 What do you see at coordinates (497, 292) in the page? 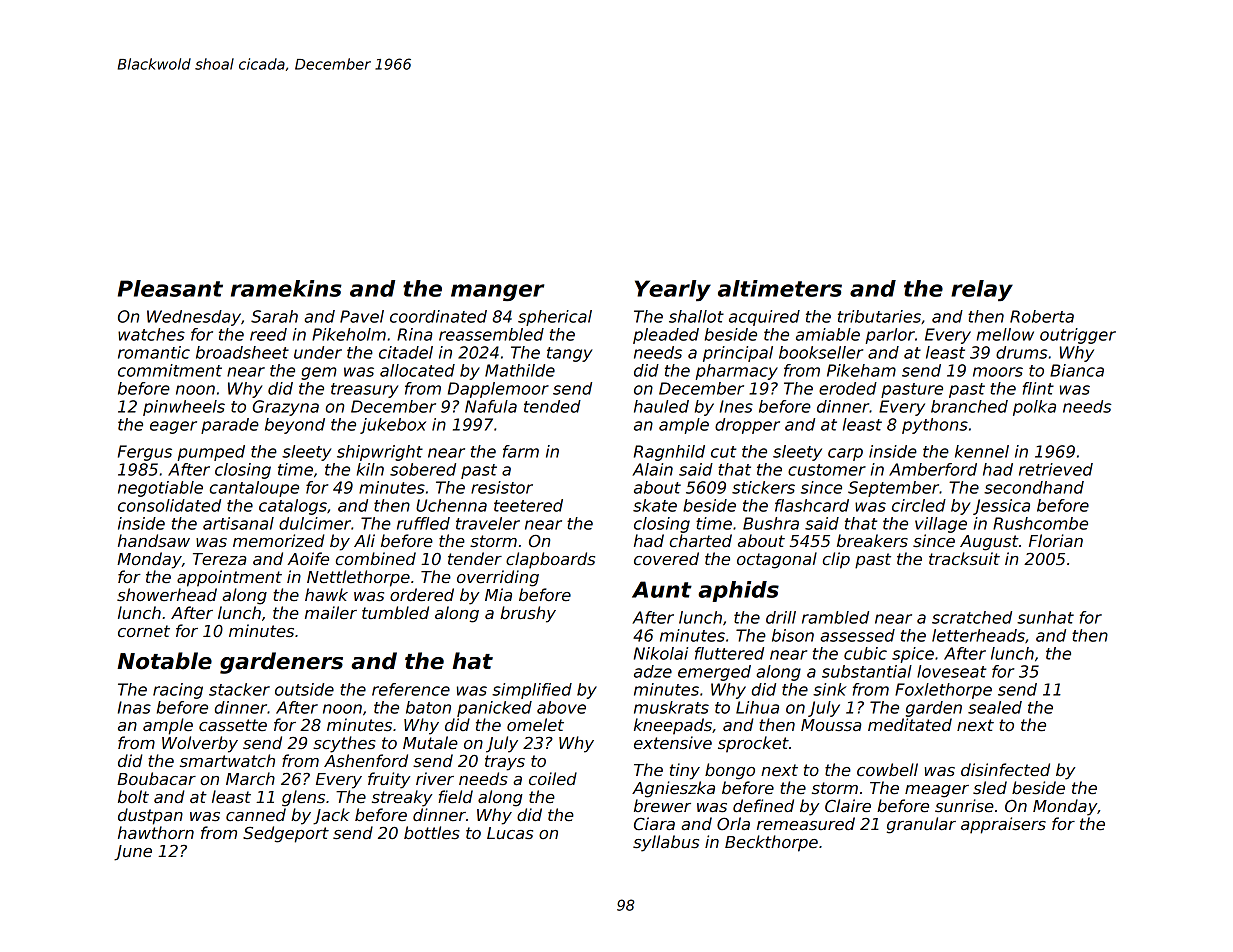
I see `manger` at bounding box center [497, 292].
